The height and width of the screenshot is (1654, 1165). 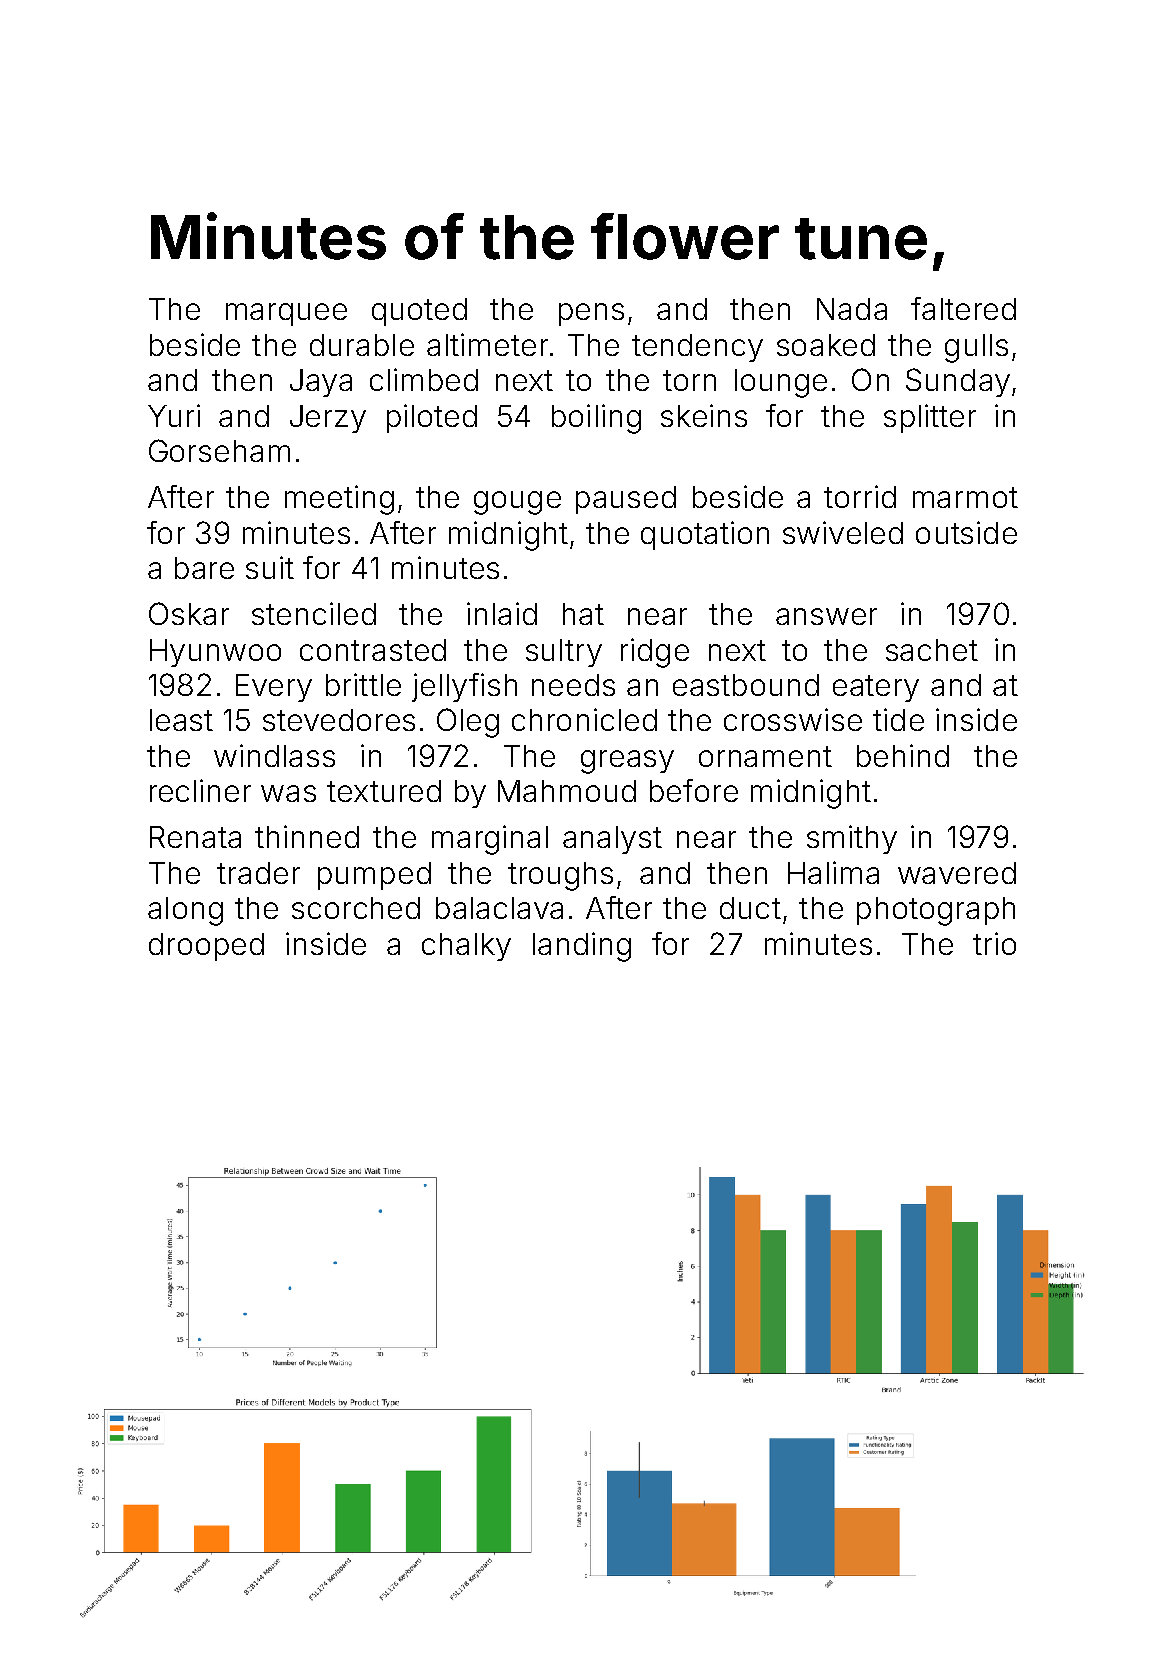 What do you see at coordinates (206, 947) in the screenshot?
I see `drooped` at bounding box center [206, 947].
